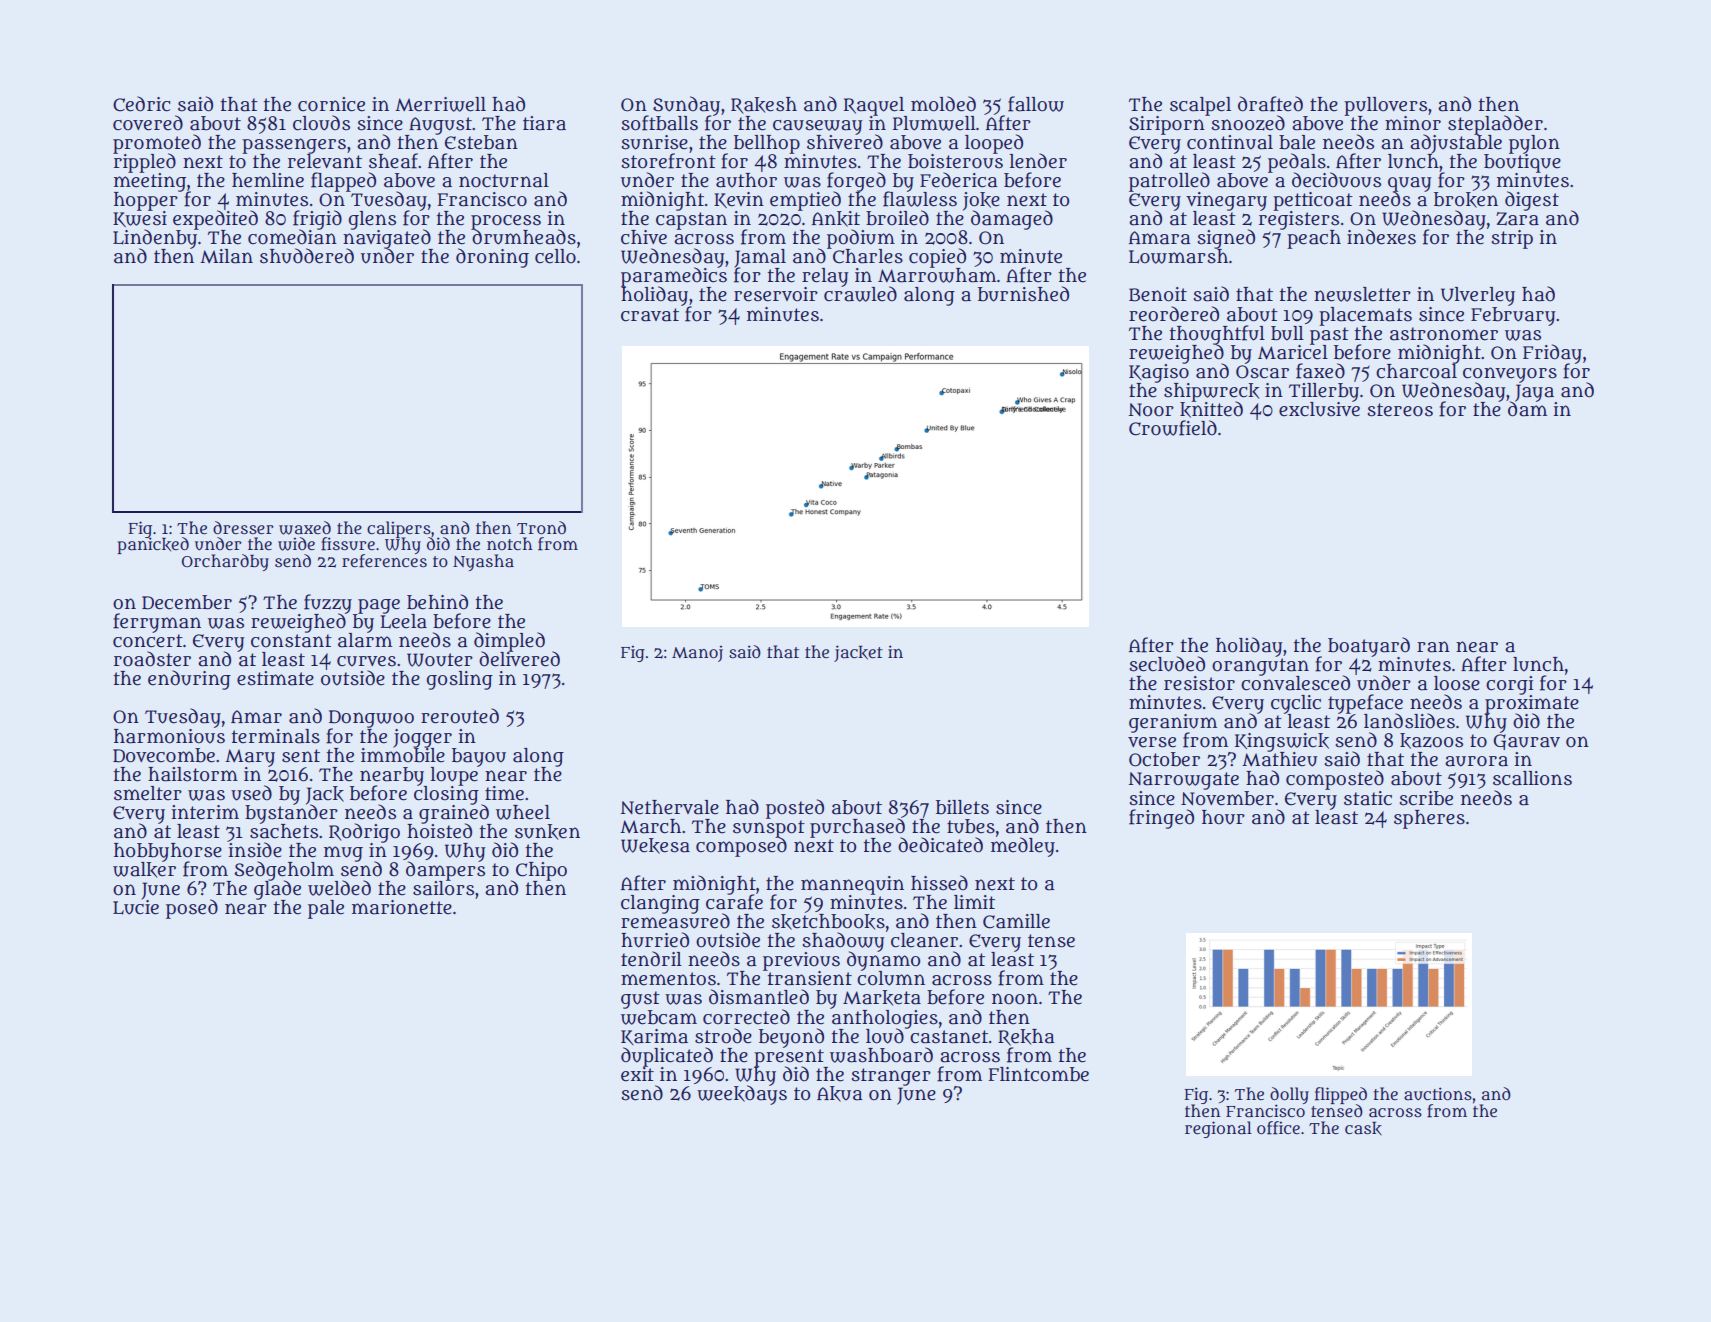 The height and width of the screenshot is (1322, 1711). What do you see at coordinates (1510, 374) in the screenshot?
I see `conveyors` at bounding box center [1510, 374].
